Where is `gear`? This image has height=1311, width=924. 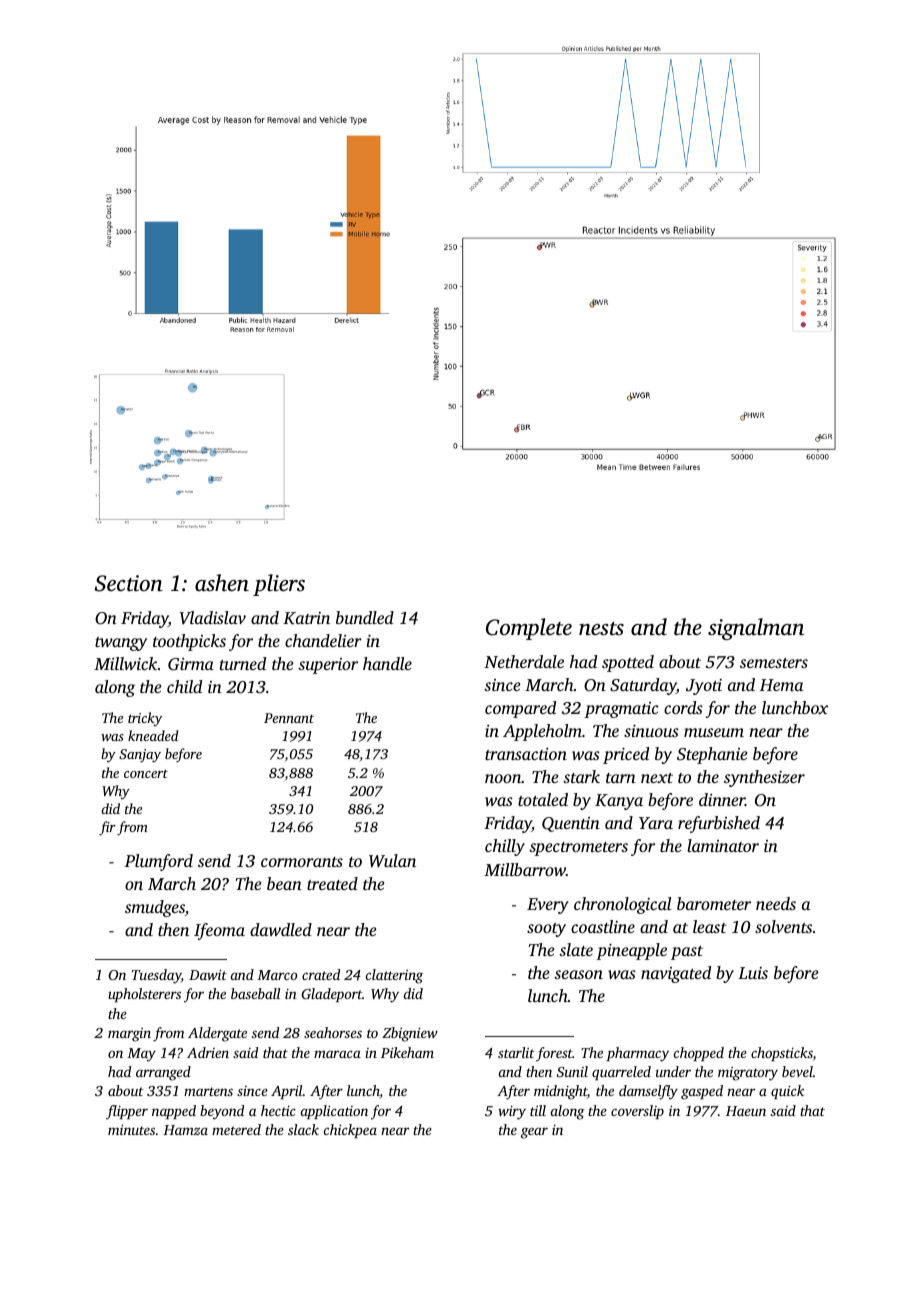 gear is located at coordinates (534, 1133).
